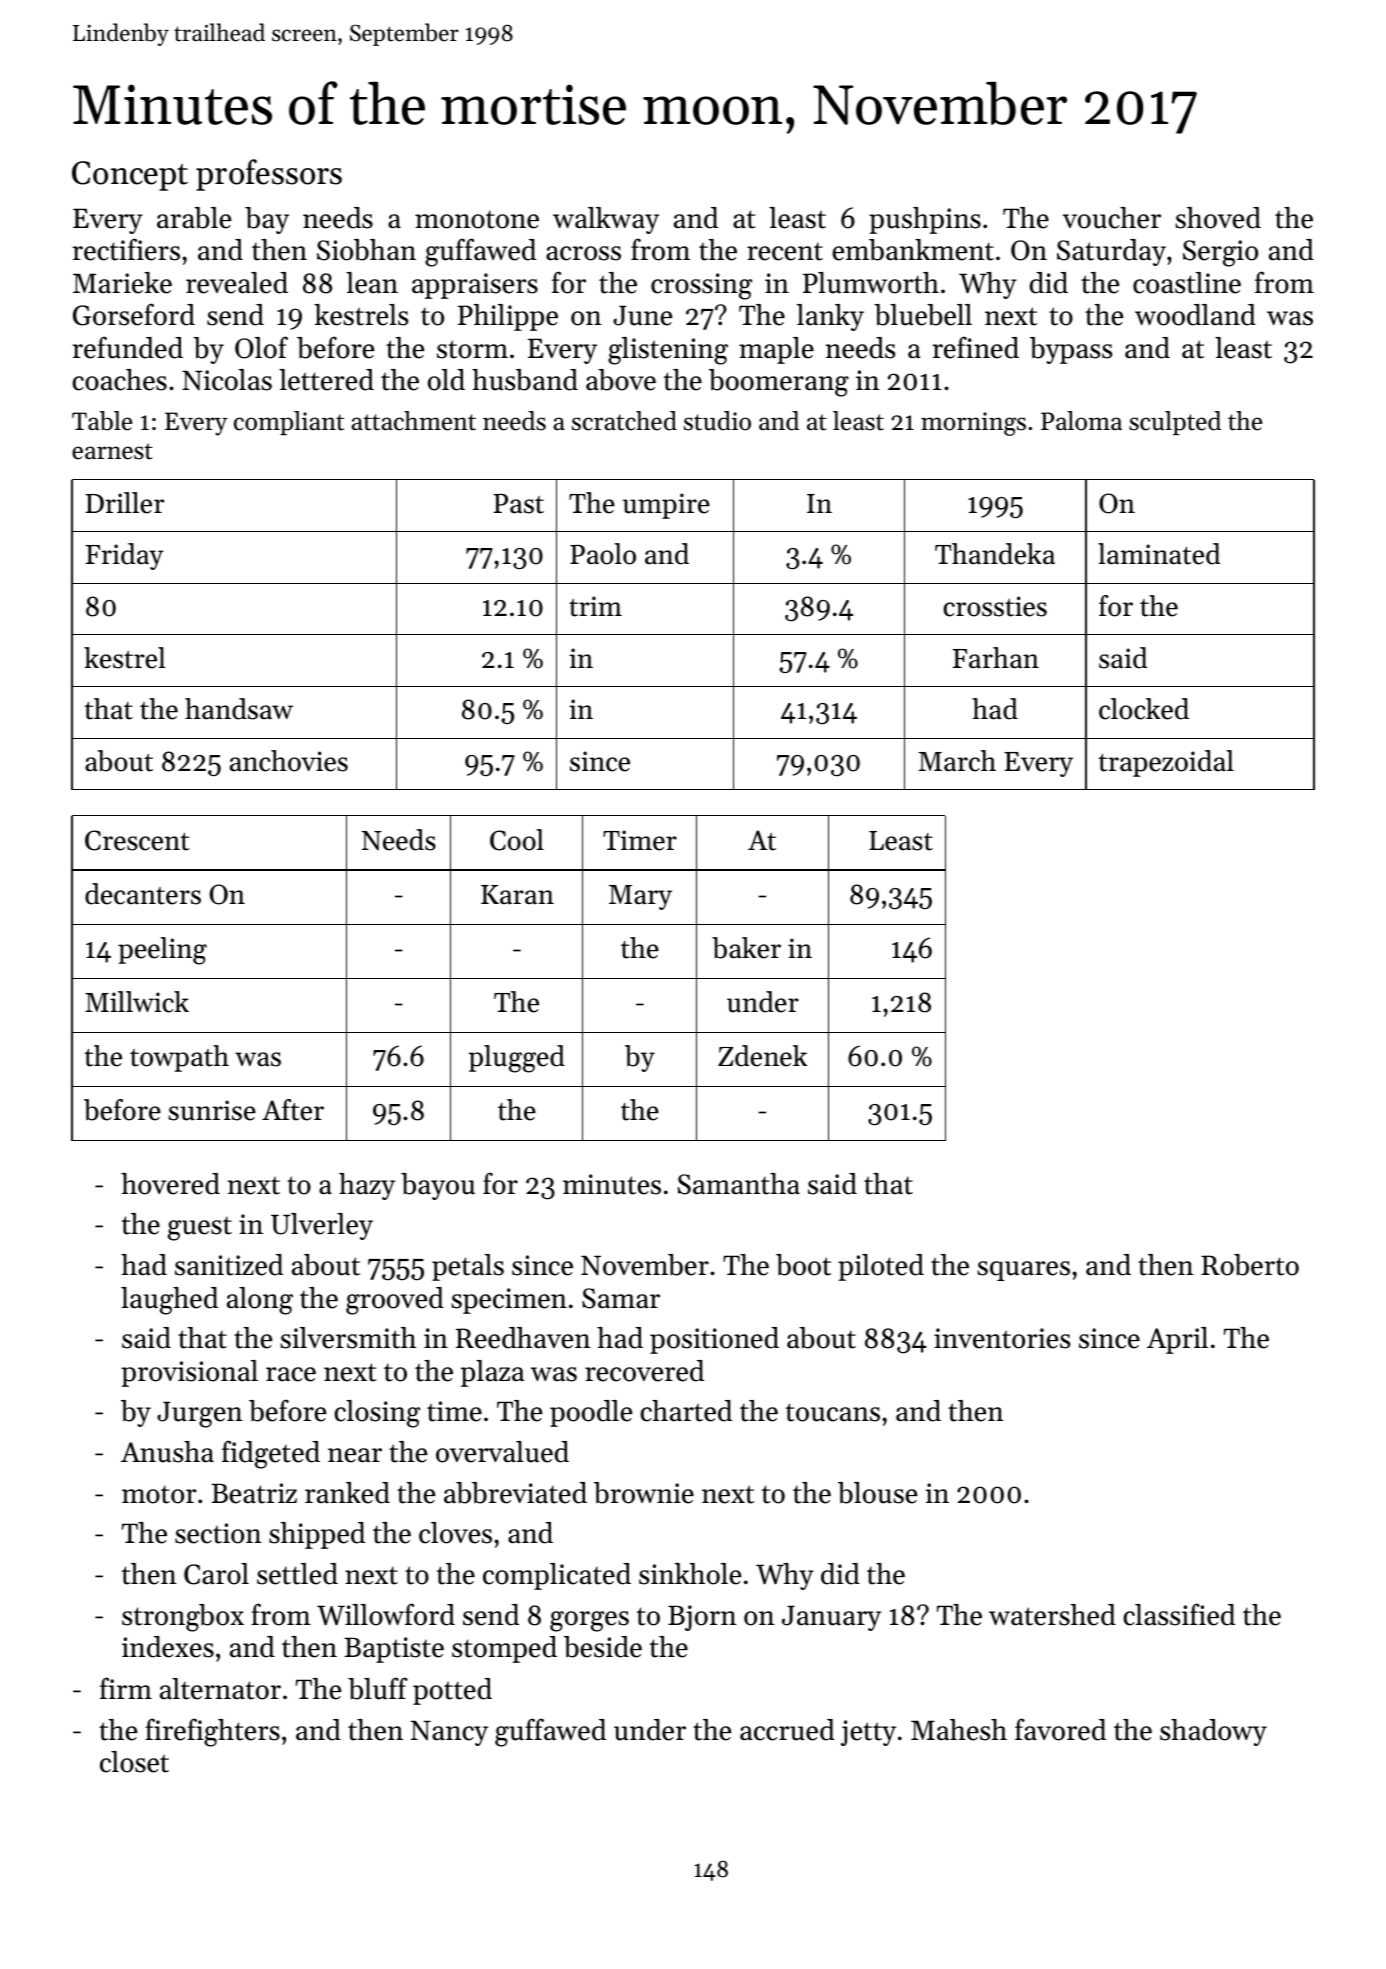 The image size is (1386, 1969). What do you see at coordinates (644, 1371) in the page?
I see `recovered` at bounding box center [644, 1371].
